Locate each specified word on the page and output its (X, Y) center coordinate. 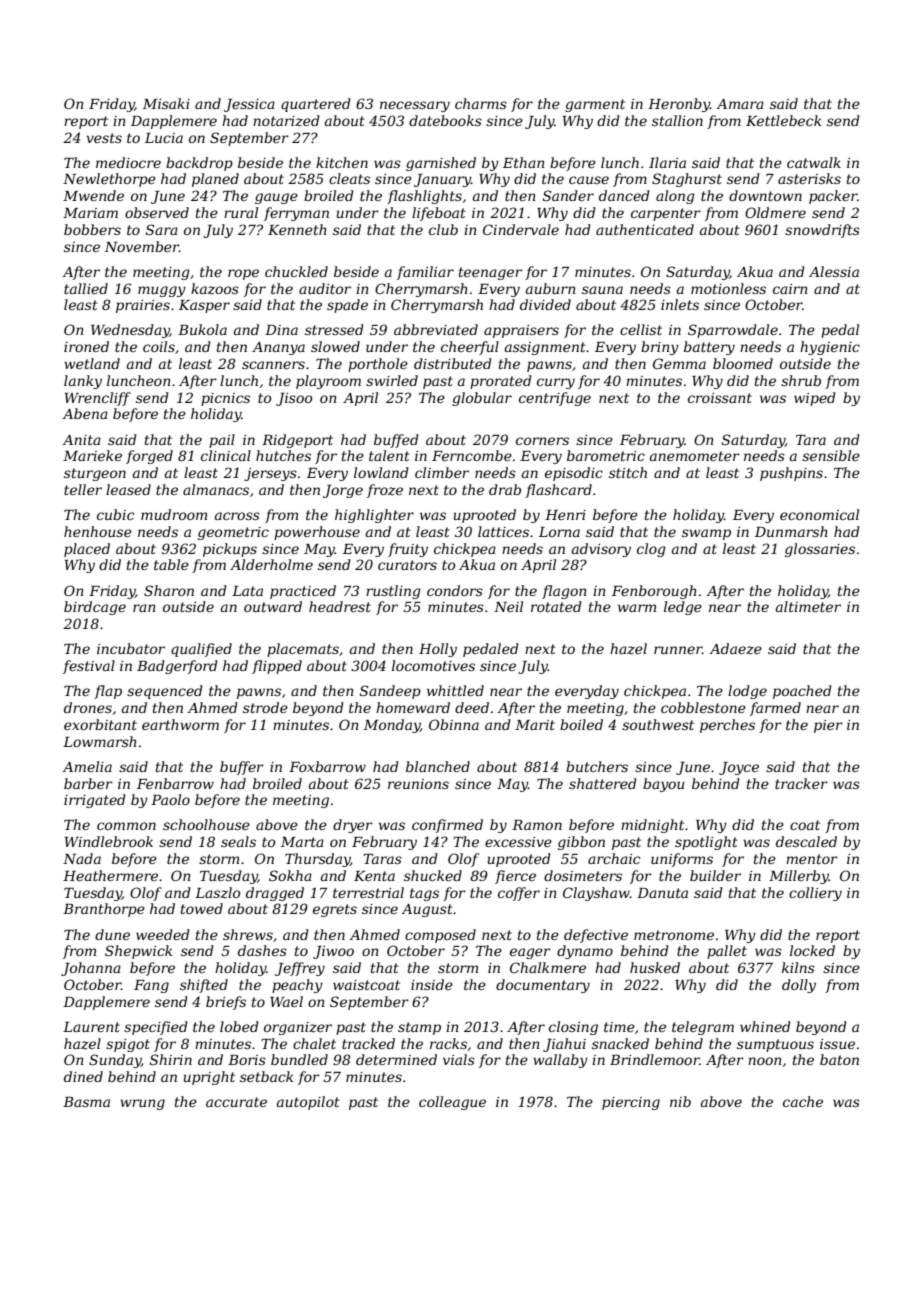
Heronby (679, 105)
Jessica (249, 105)
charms (481, 103)
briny (660, 348)
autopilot (308, 1103)
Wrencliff (98, 399)
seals (238, 841)
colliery (815, 894)
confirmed (447, 826)
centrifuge (555, 399)
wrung (142, 1104)
